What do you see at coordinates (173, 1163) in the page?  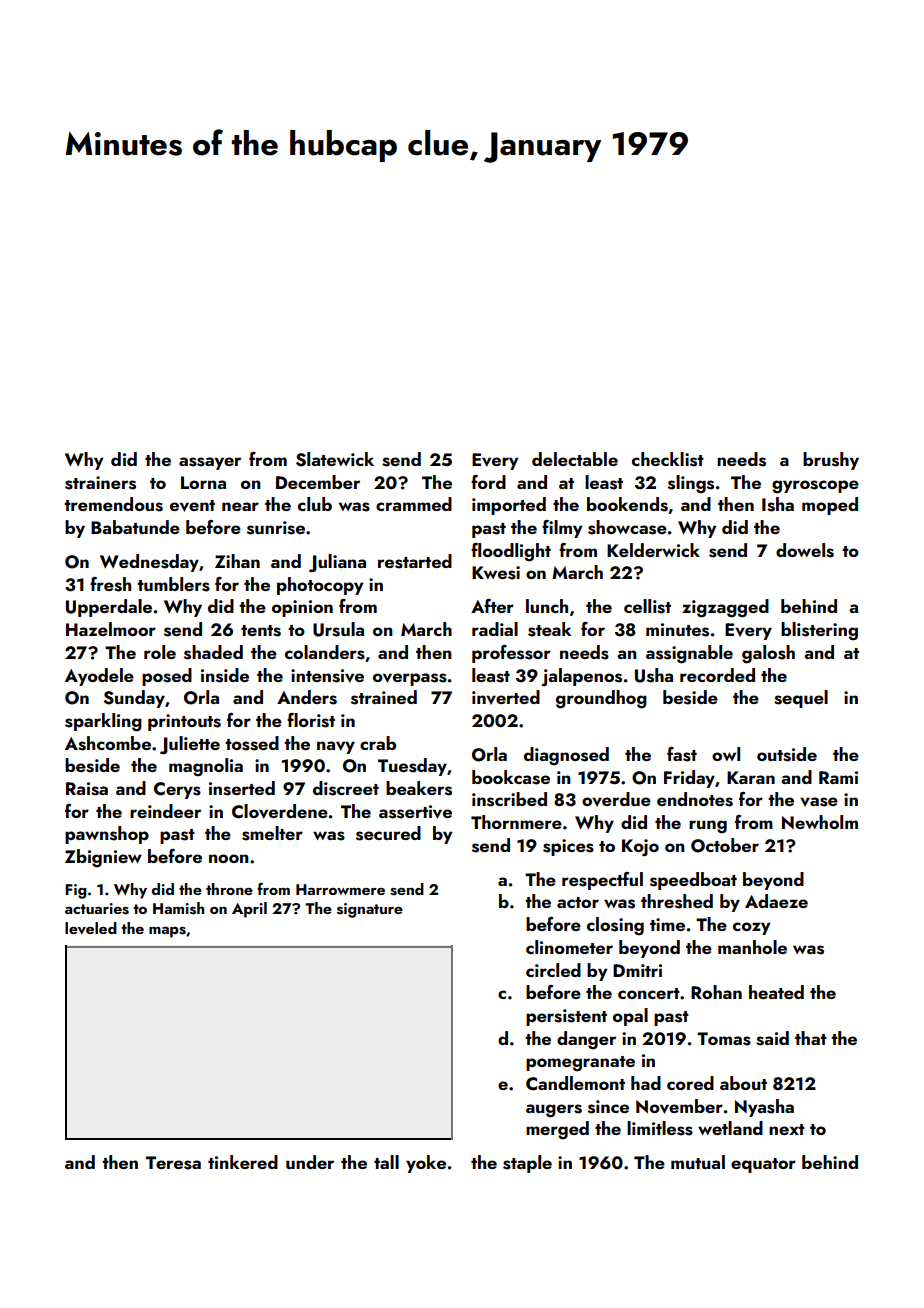 I see `Teresa` at bounding box center [173, 1163].
